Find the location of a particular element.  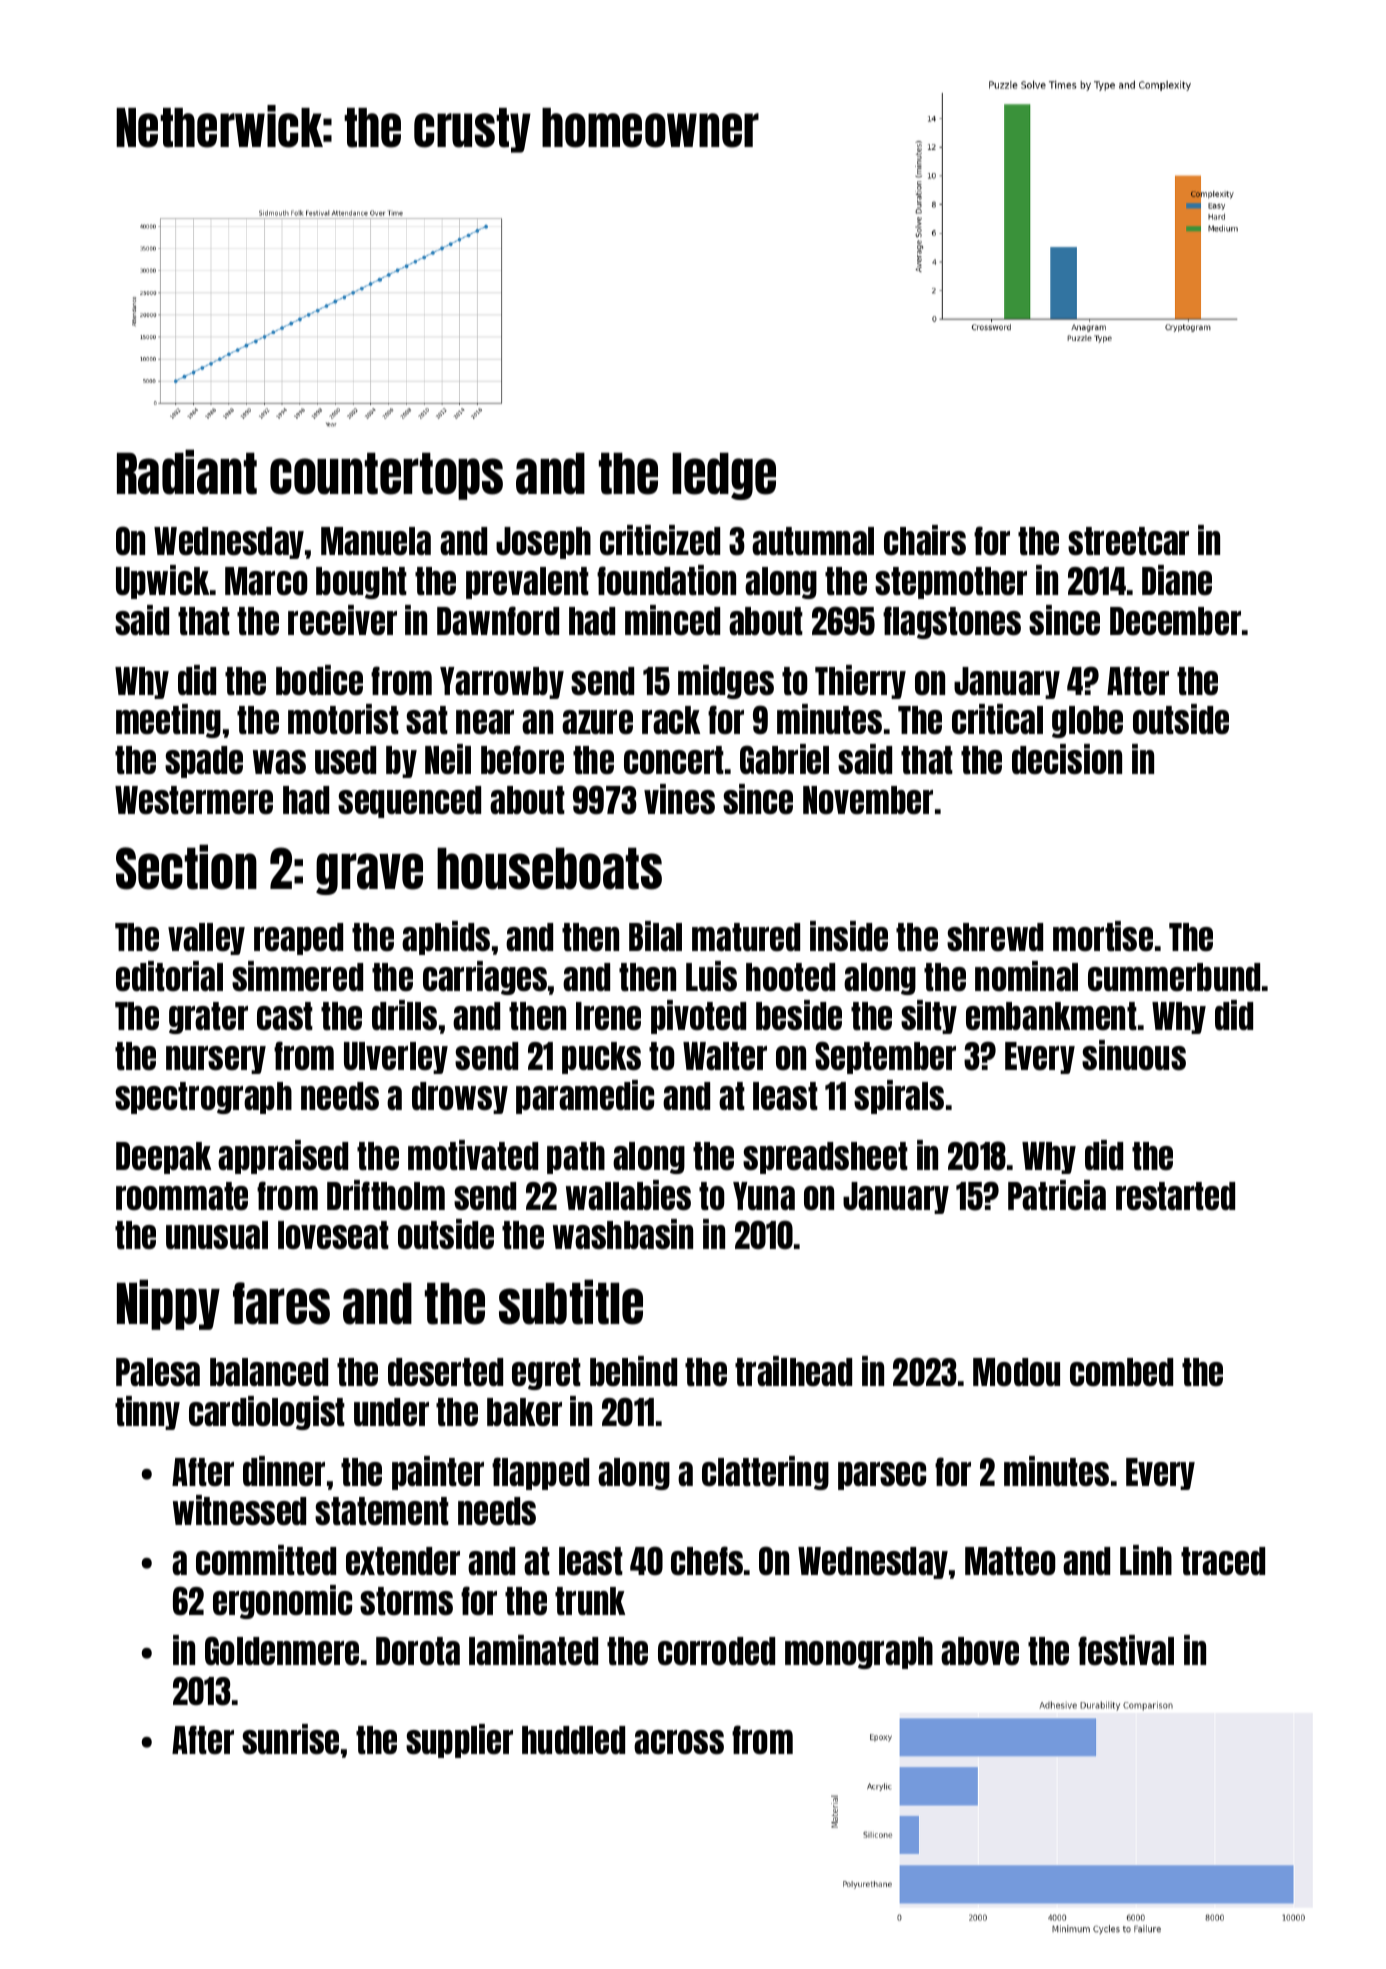

autumnal is located at coordinates (813, 541).
